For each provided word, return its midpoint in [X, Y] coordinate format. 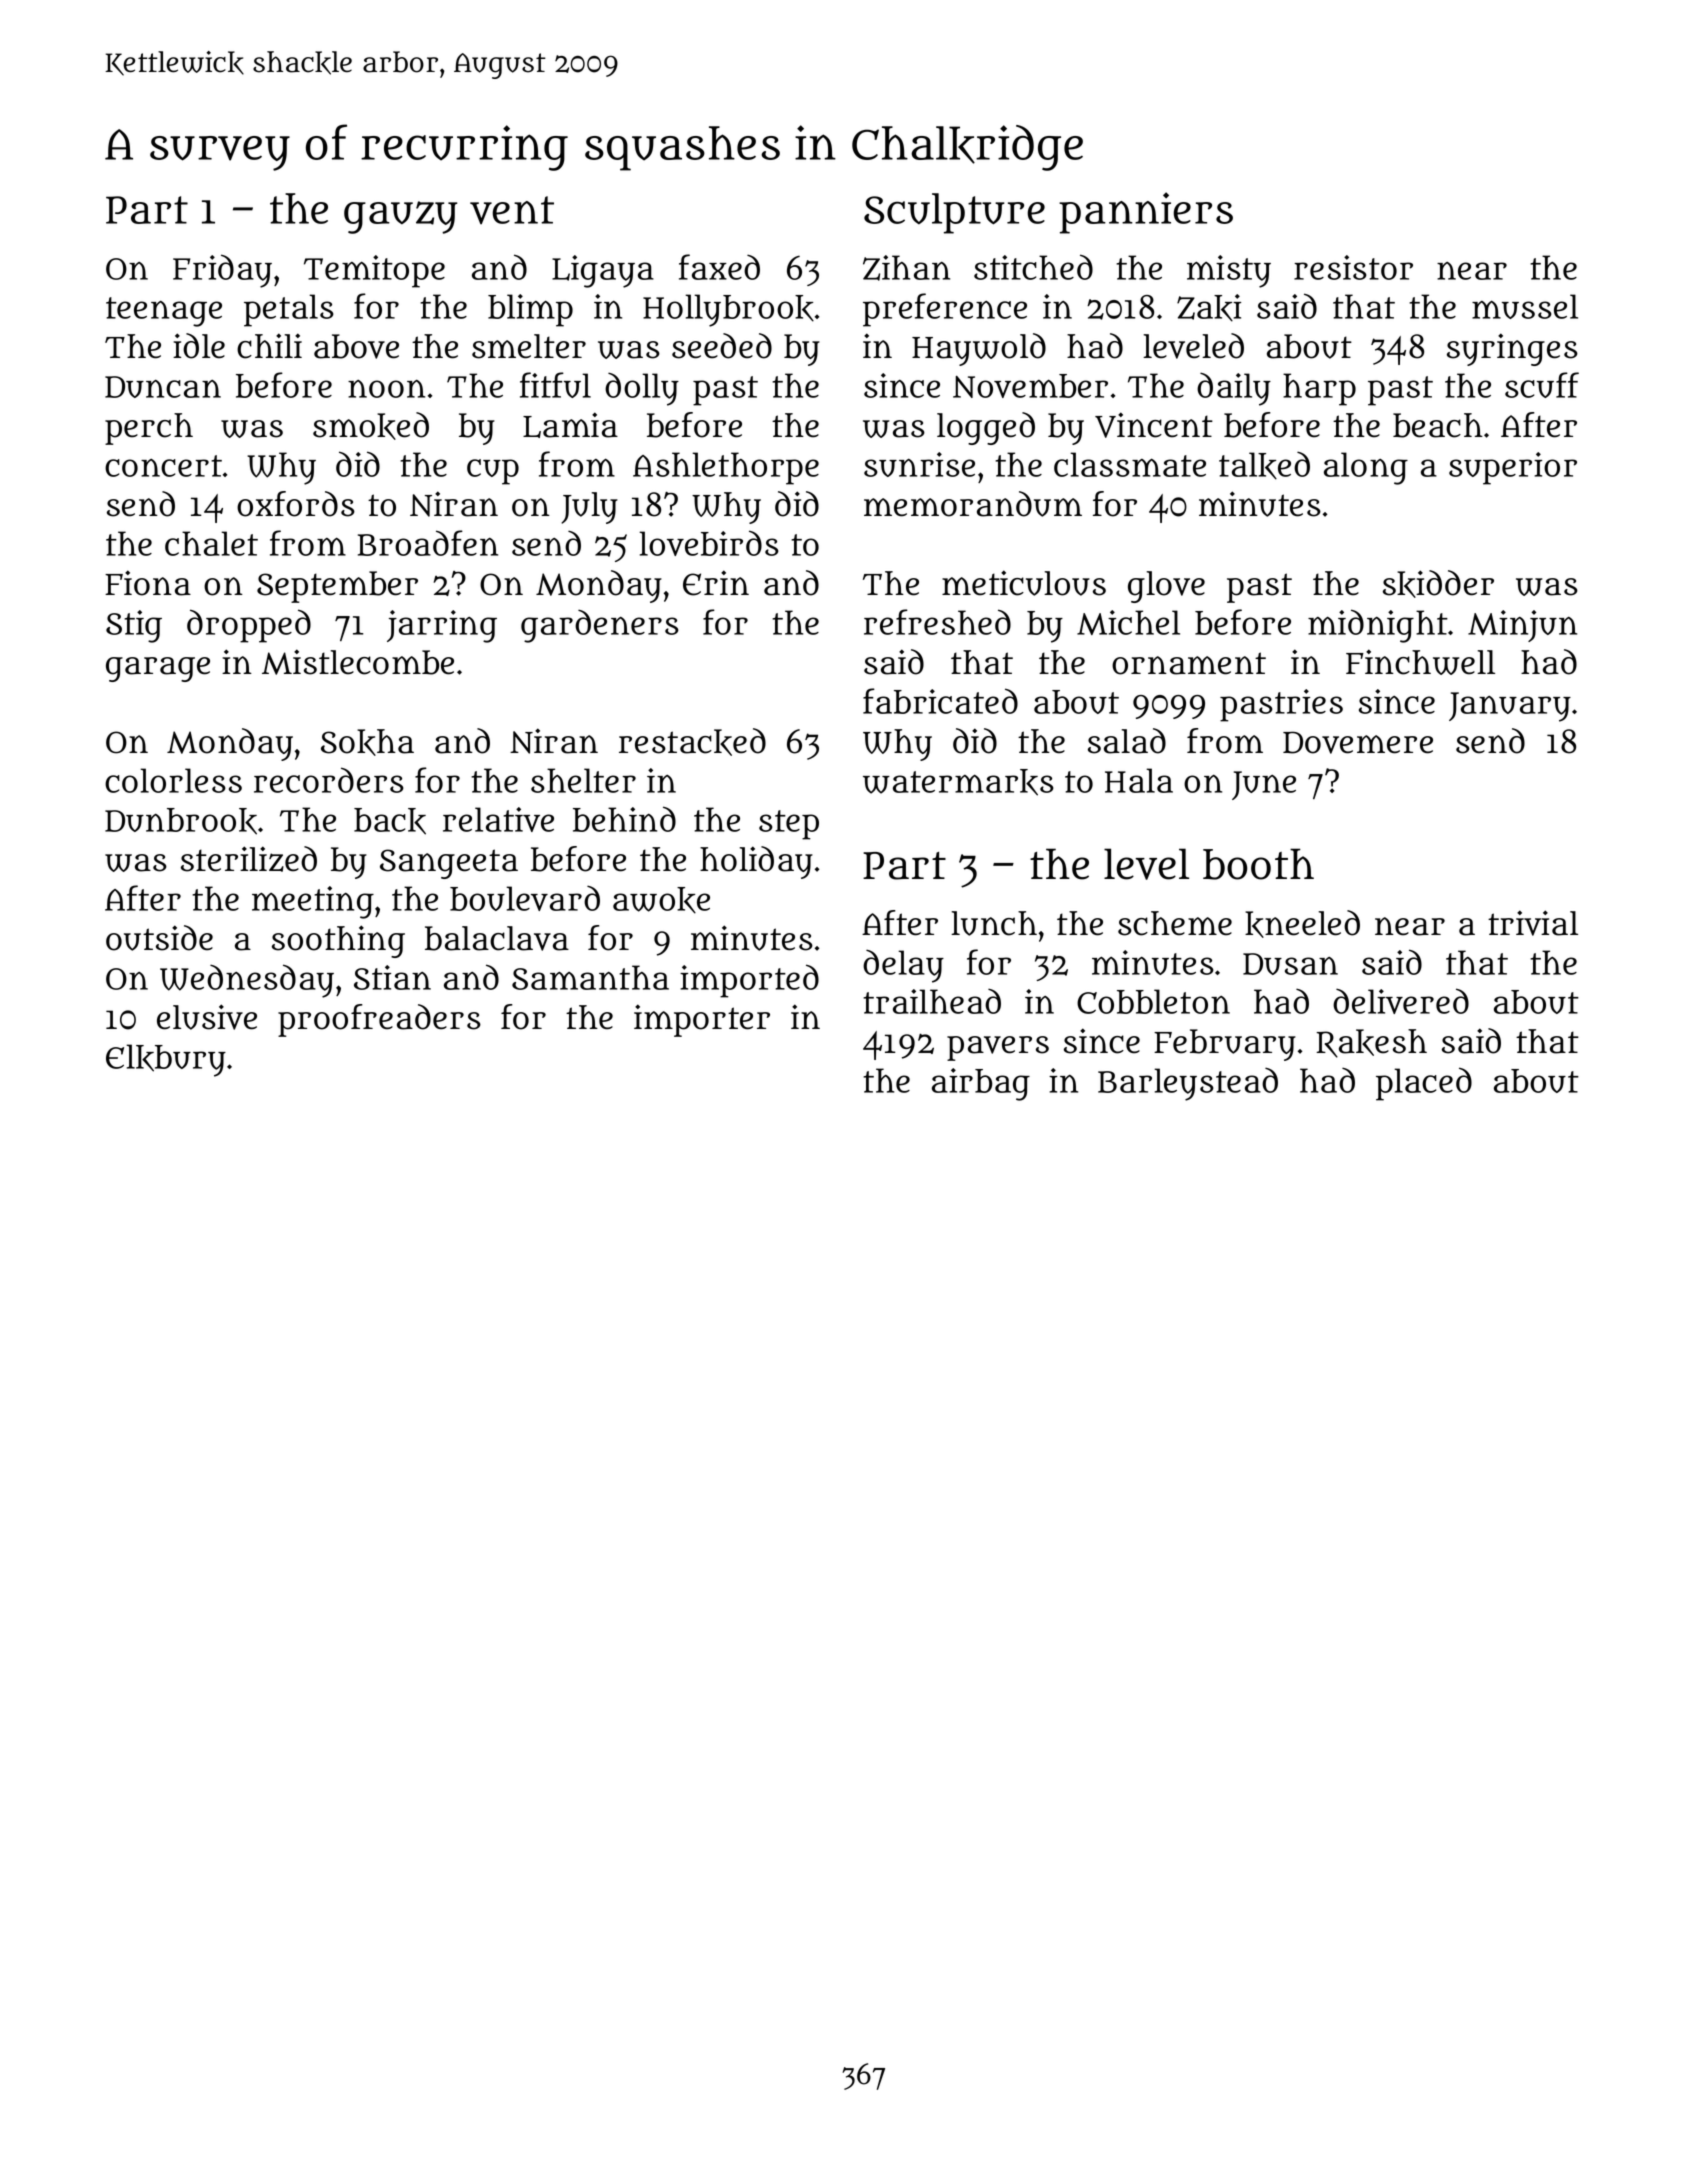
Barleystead [1188, 1084]
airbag [981, 1084]
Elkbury [166, 1060]
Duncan [163, 387]
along [1366, 468]
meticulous [1024, 583]
